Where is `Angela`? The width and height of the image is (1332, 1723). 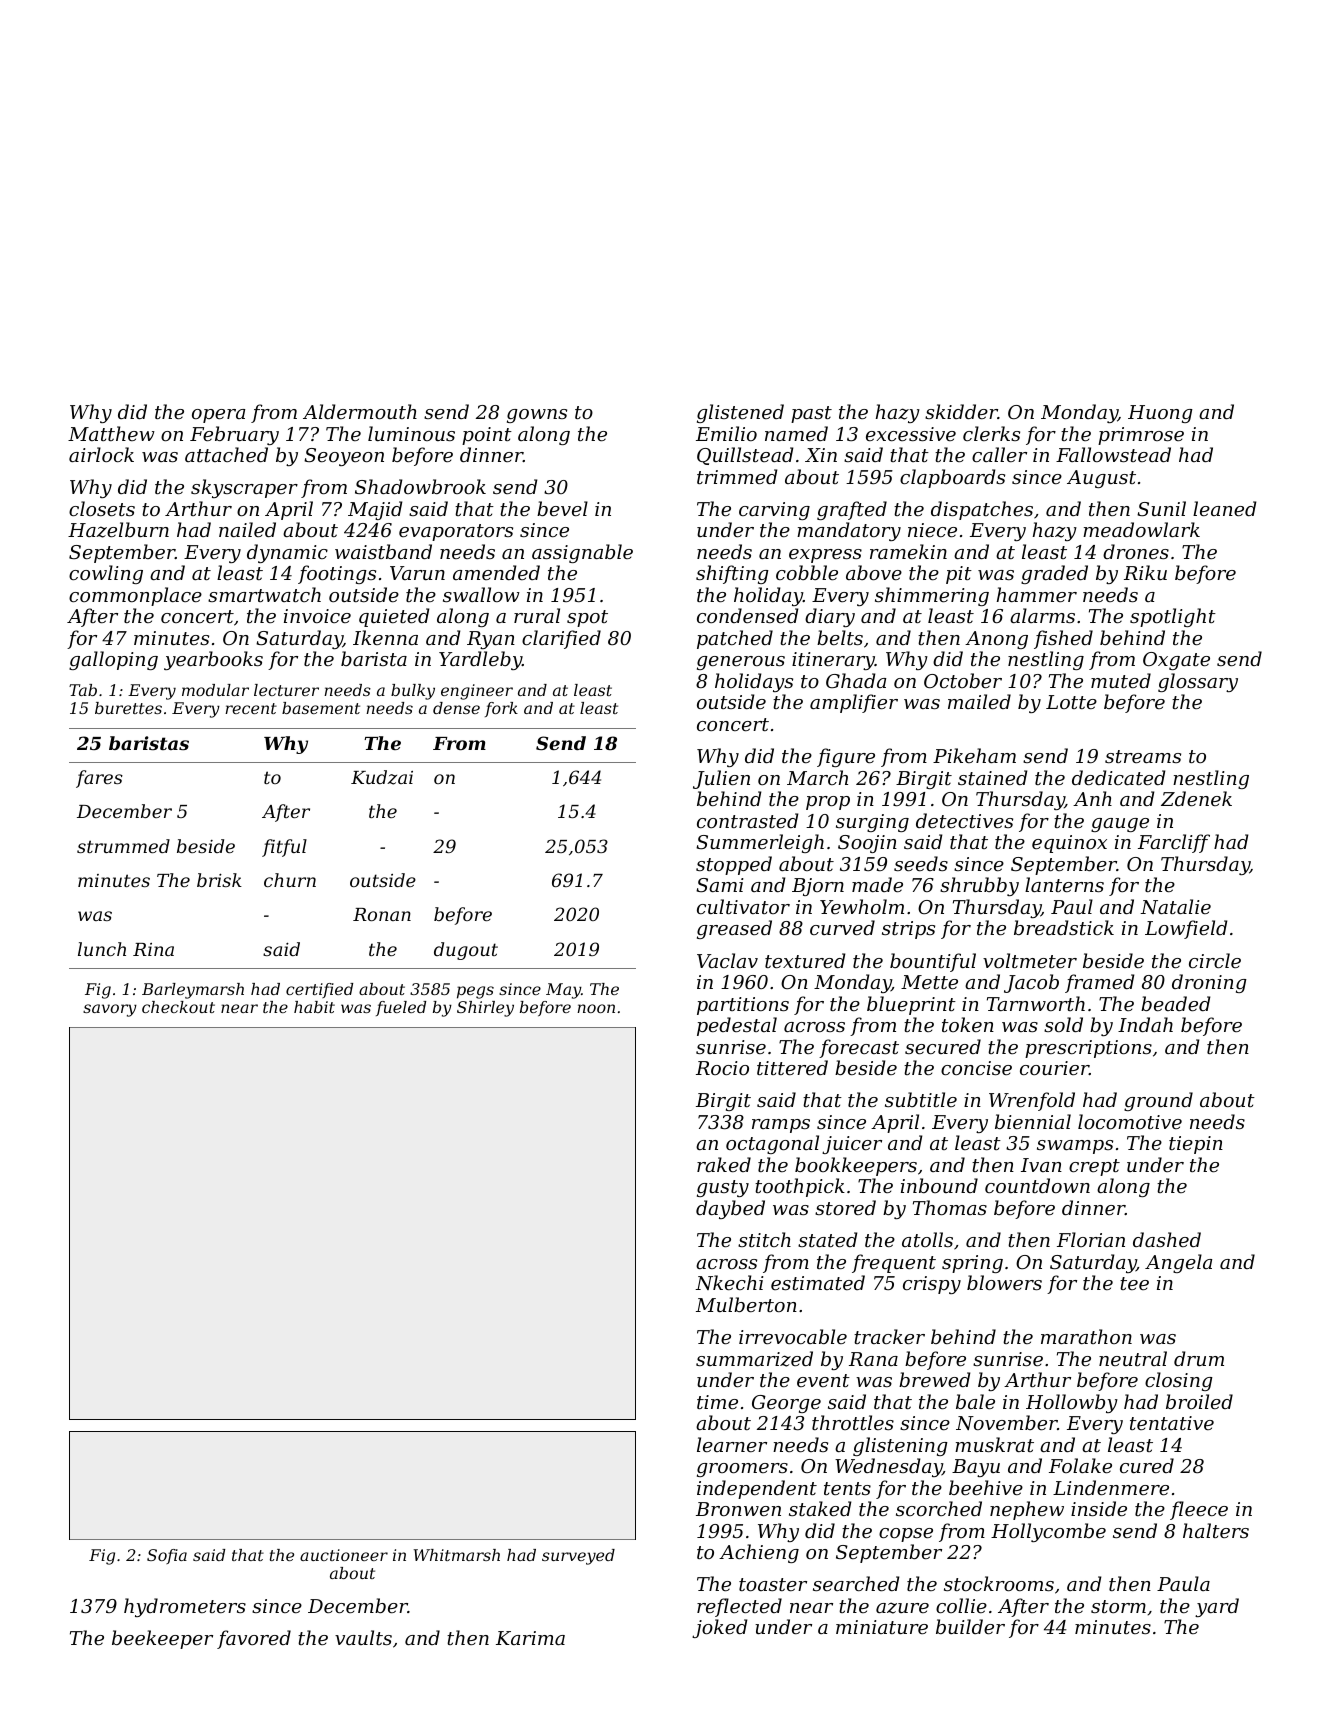 Angela is located at coordinates (1178, 1263).
